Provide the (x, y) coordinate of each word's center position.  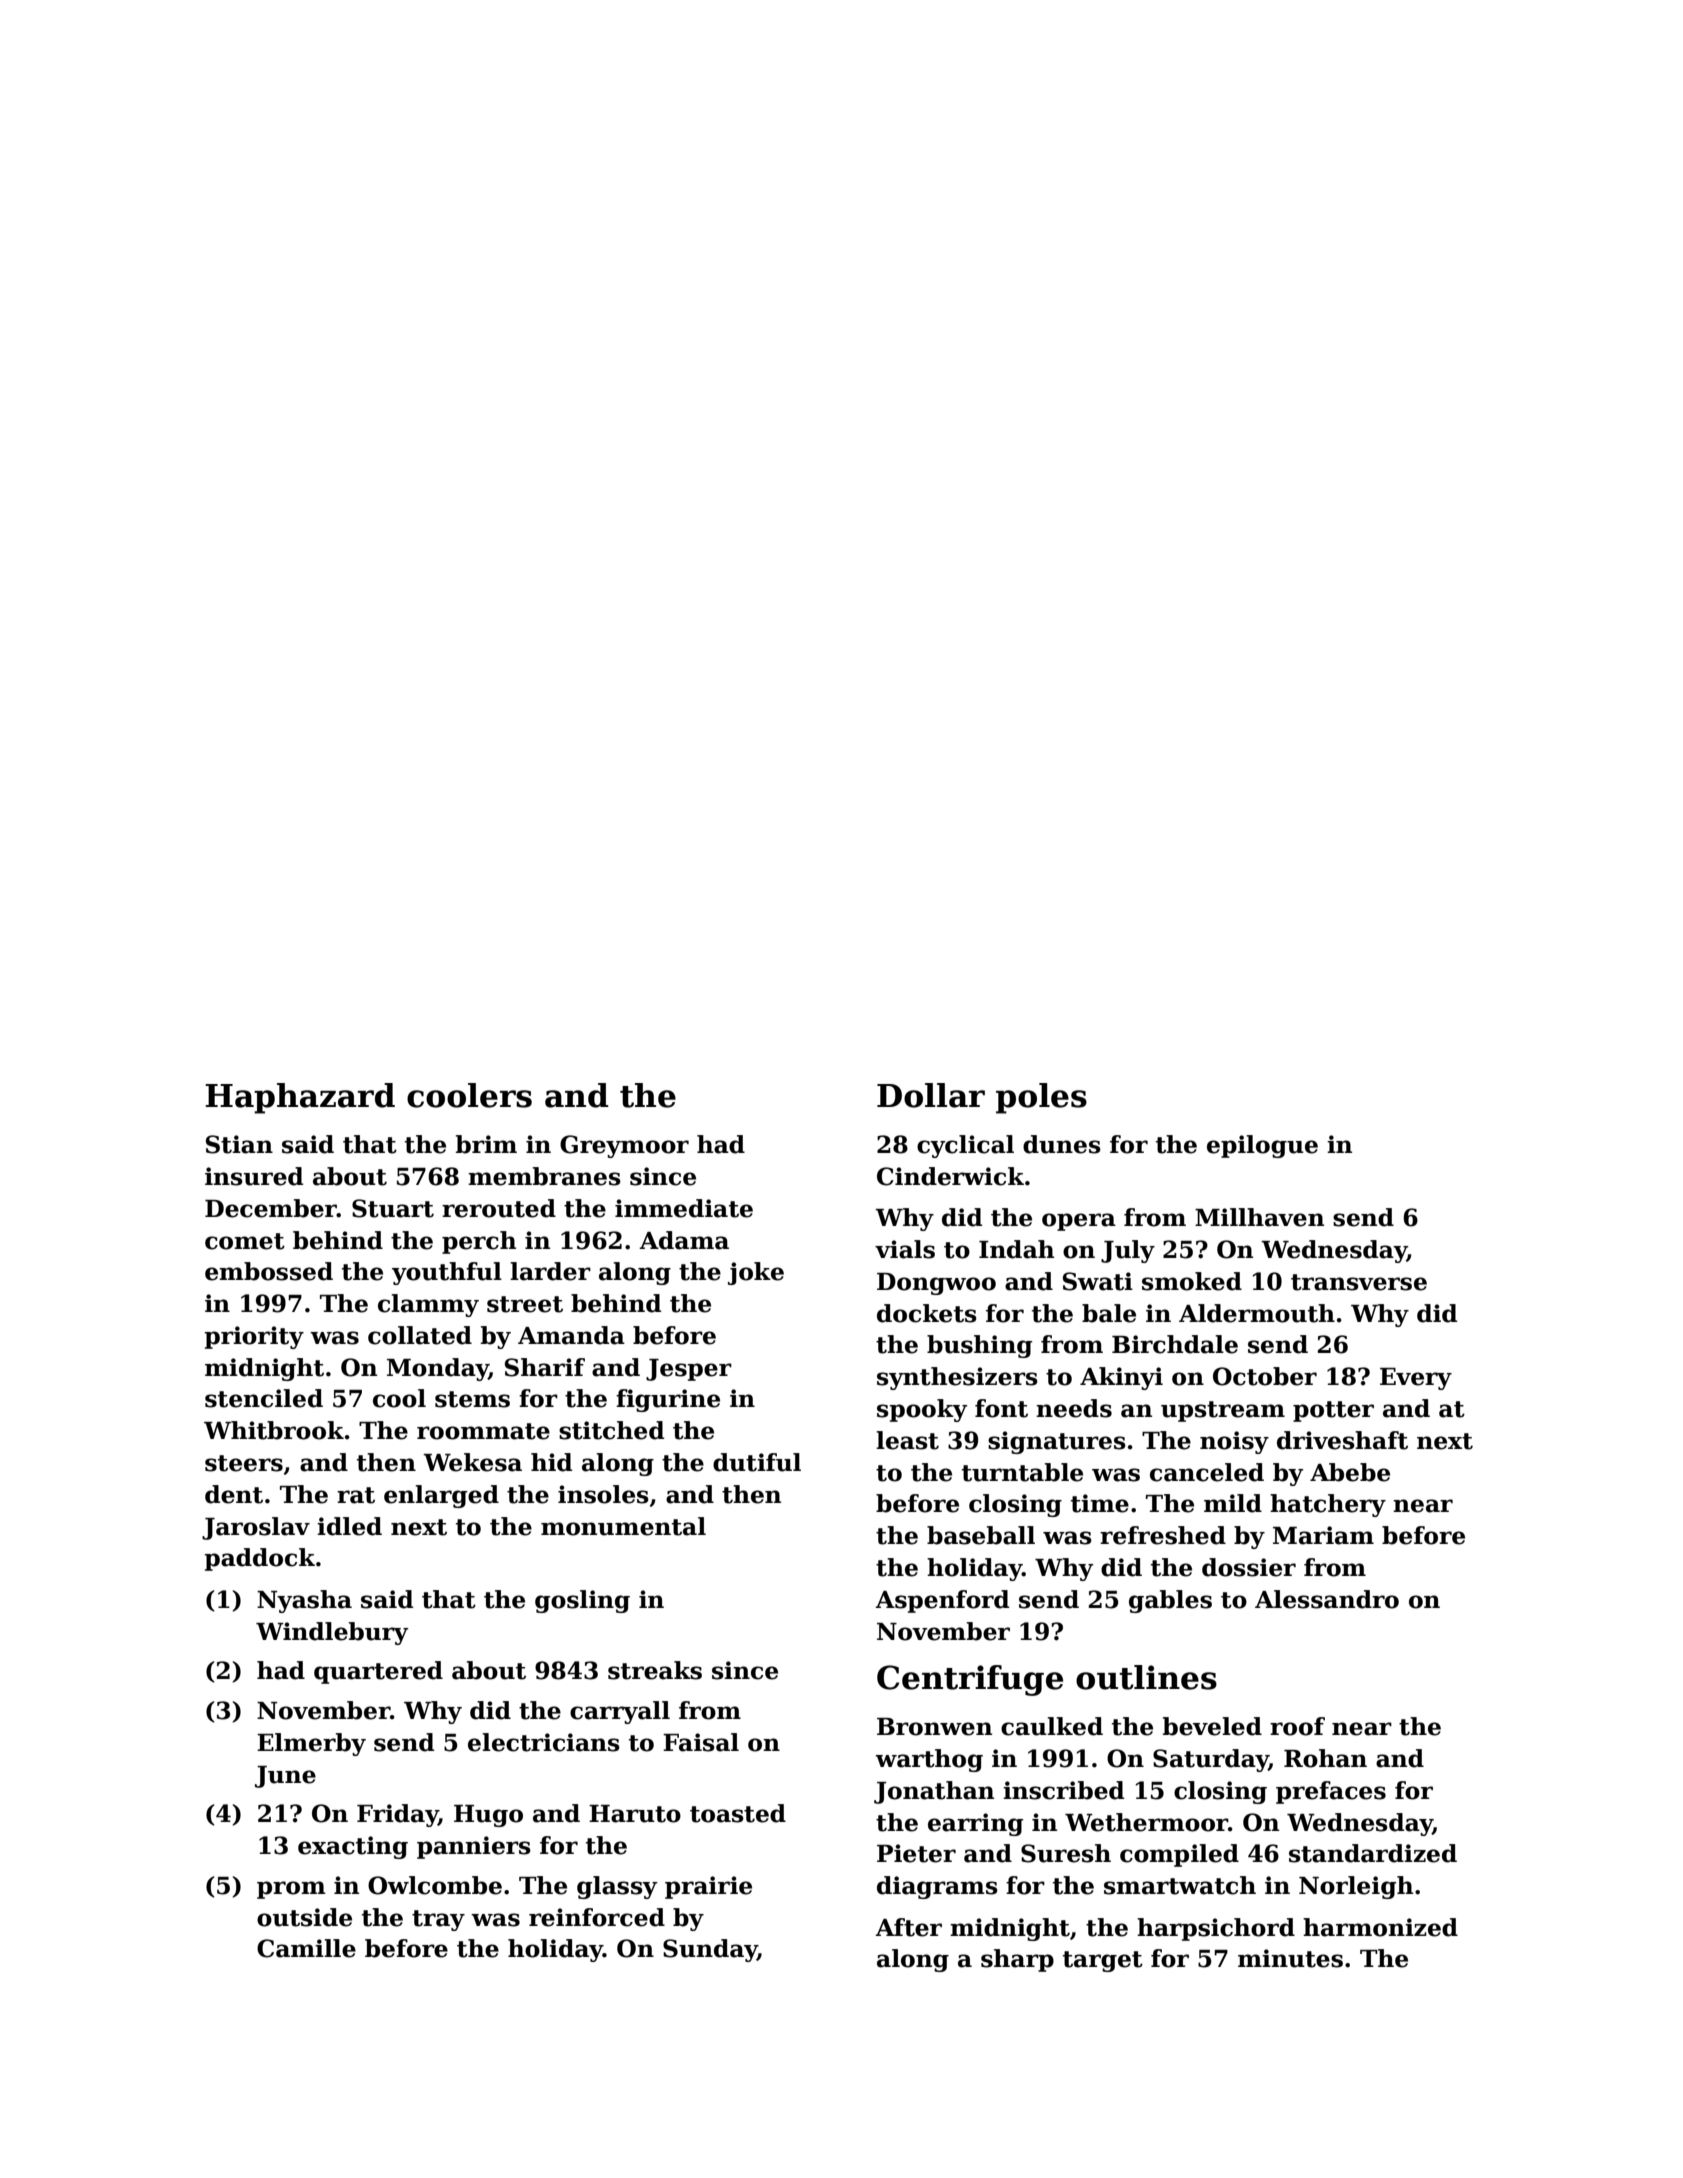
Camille (306, 1948)
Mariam (1323, 1535)
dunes (1062, 1144)
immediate (684, 1208)
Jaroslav (256, 1528)
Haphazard (300, 1098)
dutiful (757, 1462)
